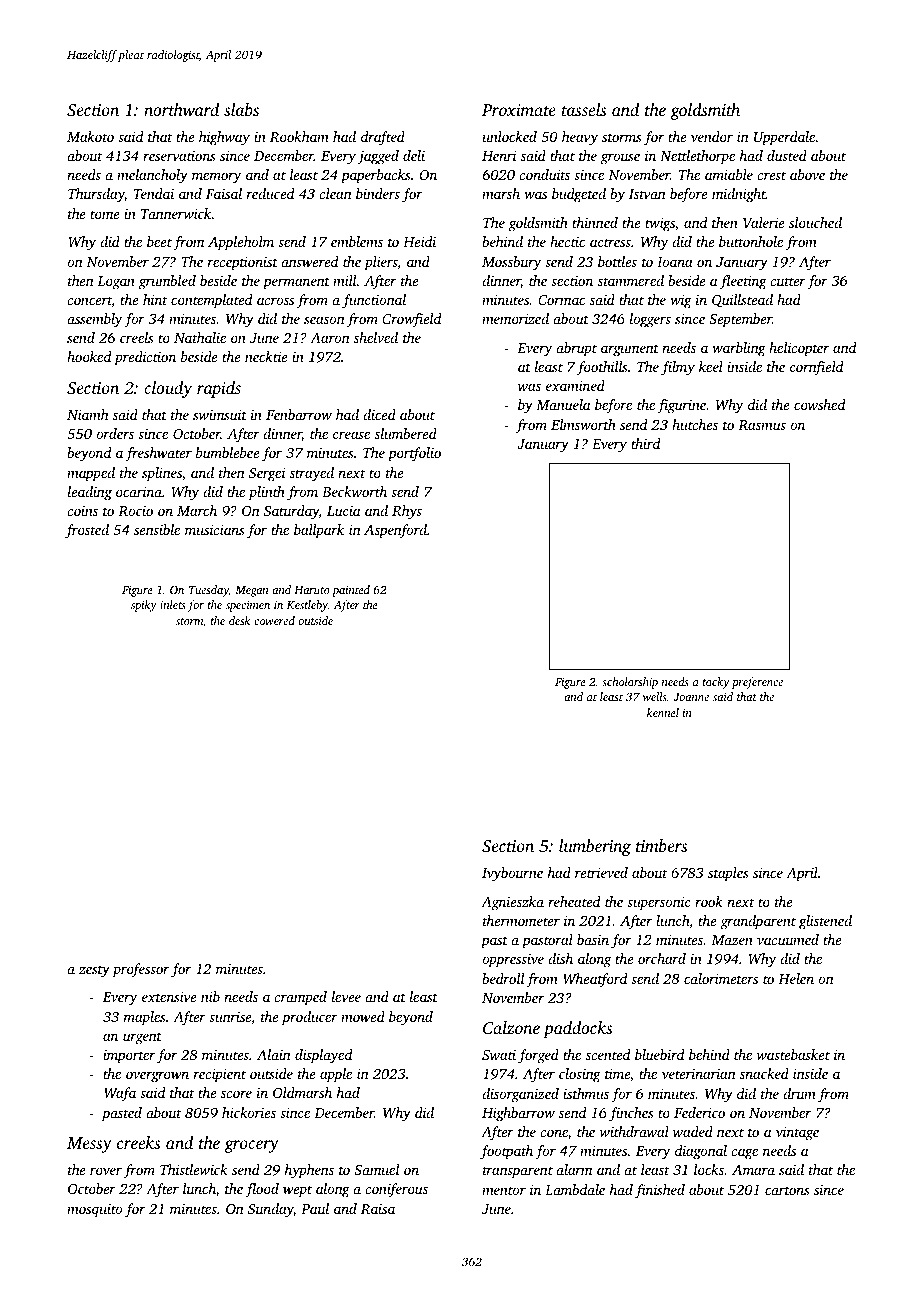 Image resolution: width=924 pixels, height=1308 pixels. What do you see at coordinates (157, 529) in the screenshot?
I see `sensible` at bounding box center [157, 529].
